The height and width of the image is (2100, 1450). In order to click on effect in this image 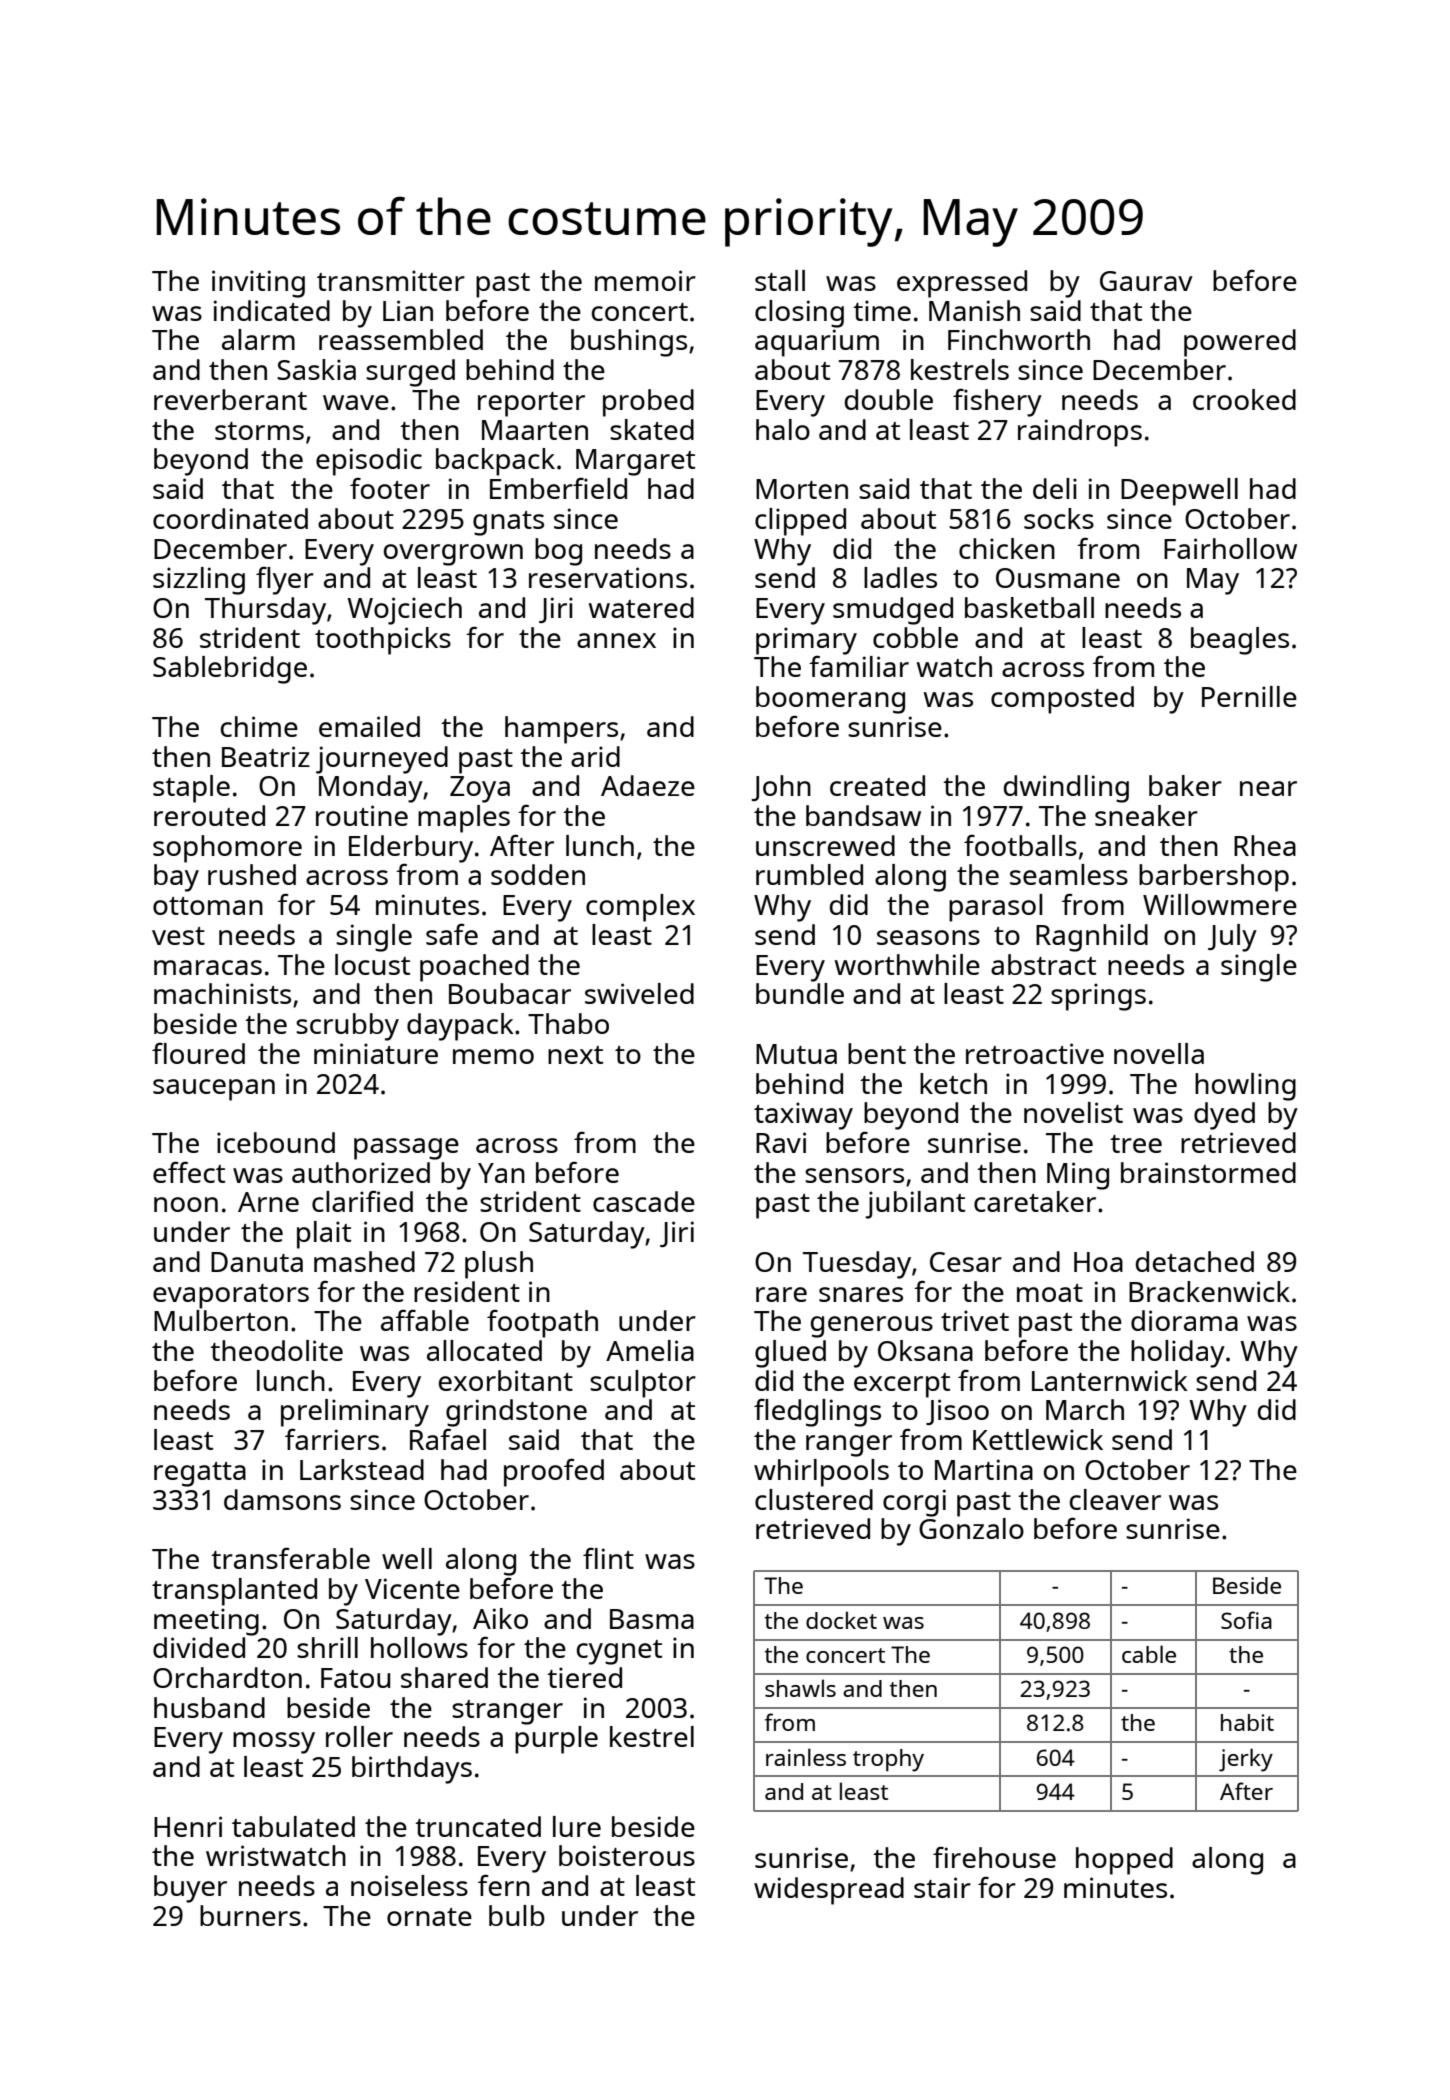, I will do `click(189, 1172)`.
